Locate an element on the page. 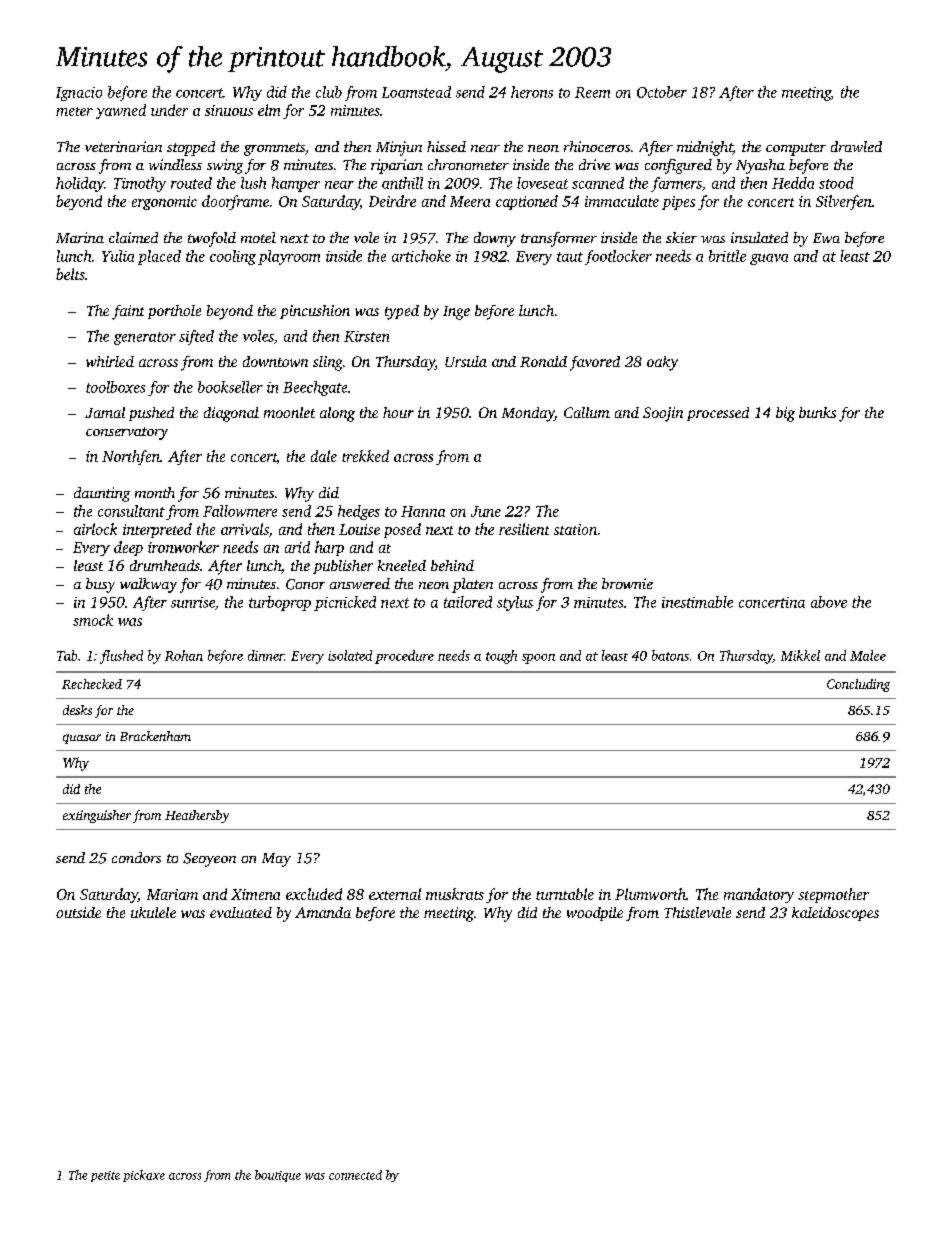 This image has height=1233, width=952. moonlet is located at coordinates (289, 412).
